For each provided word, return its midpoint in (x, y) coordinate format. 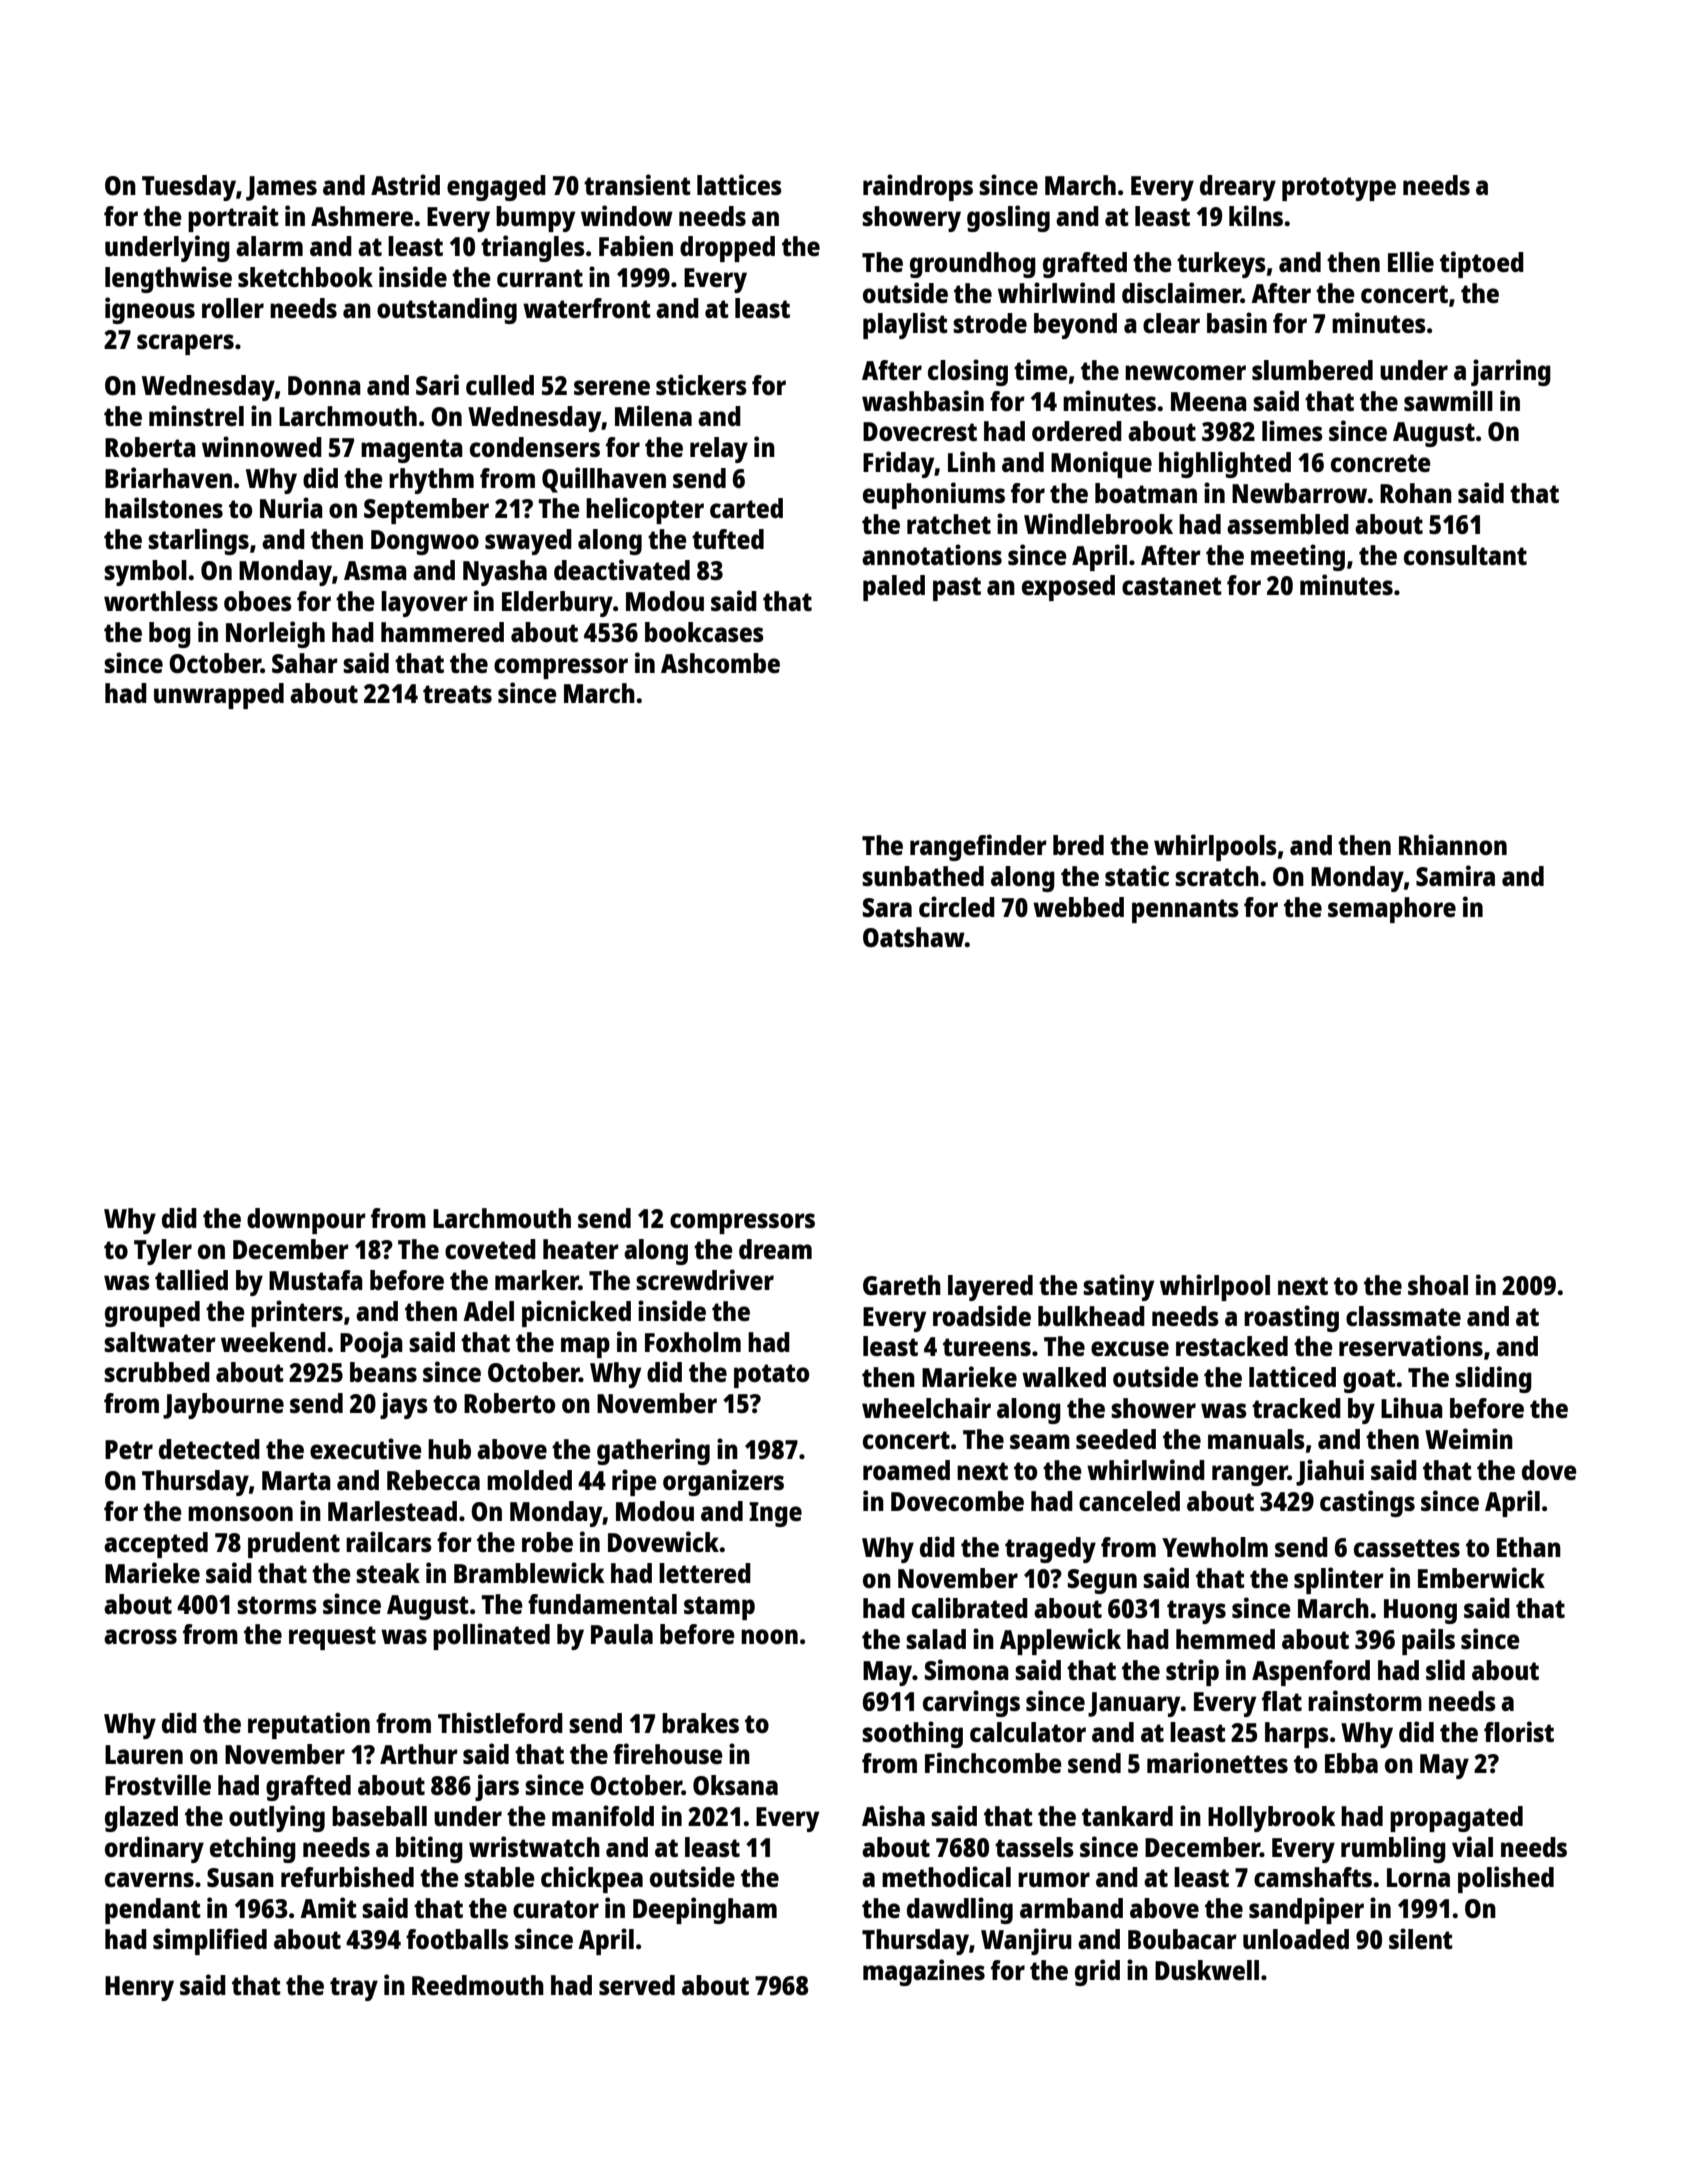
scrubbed (157, 1372)
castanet (1172, 586)
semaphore (1392, 910)
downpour (306, 1221)
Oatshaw (914, 937)
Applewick (1060, 1641)
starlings (198, 541)
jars (497, 1787)
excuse (1130, 1348)
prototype (1339, 189)
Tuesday (189, 188)
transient (637, 184)
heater (581, 1249)
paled (894, 588)
